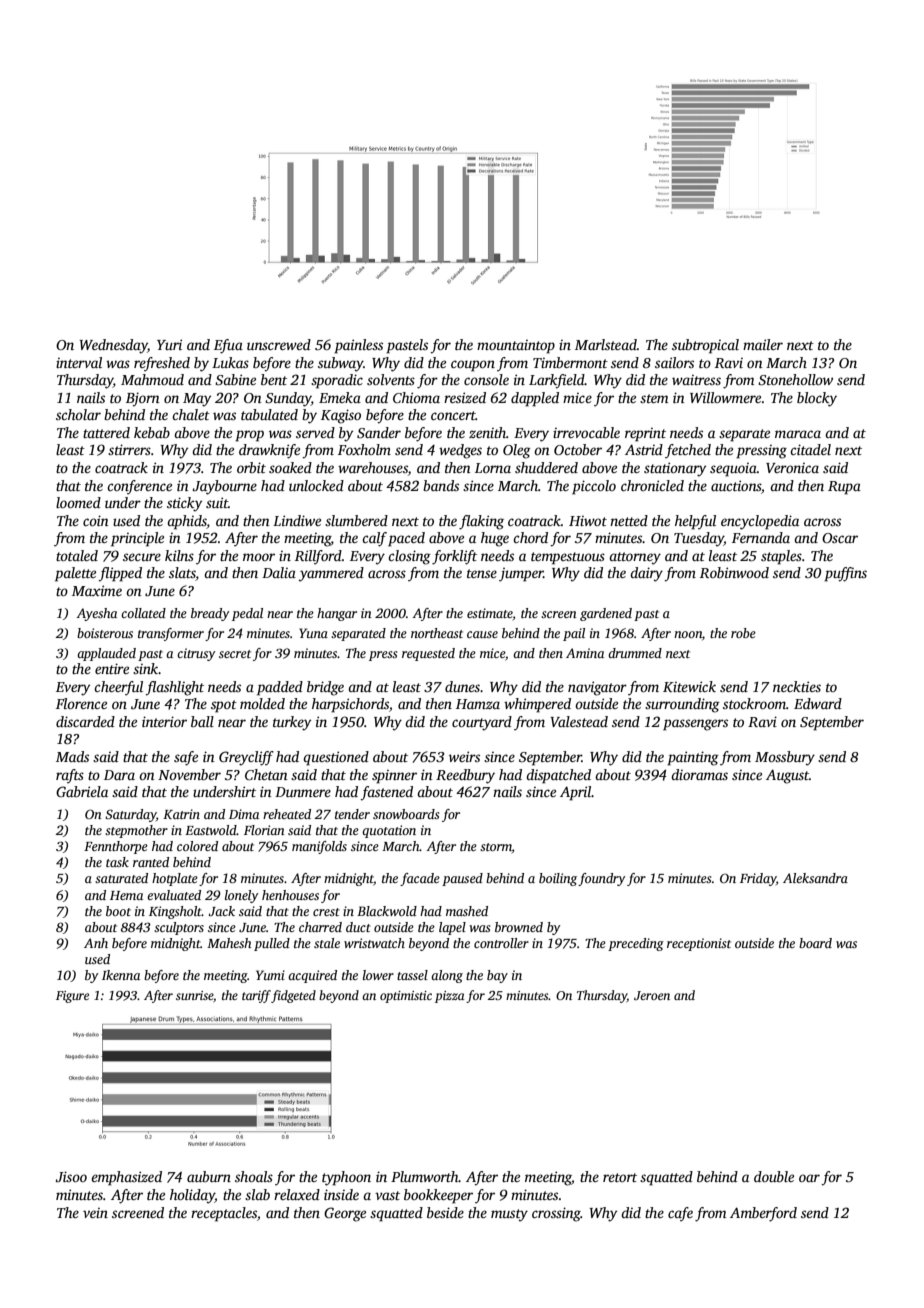 The height and width of the screenshot is (1308, 924). Describe the element at coordinates (705, 346) in the screenshot. I see `subtropical` at that location.
